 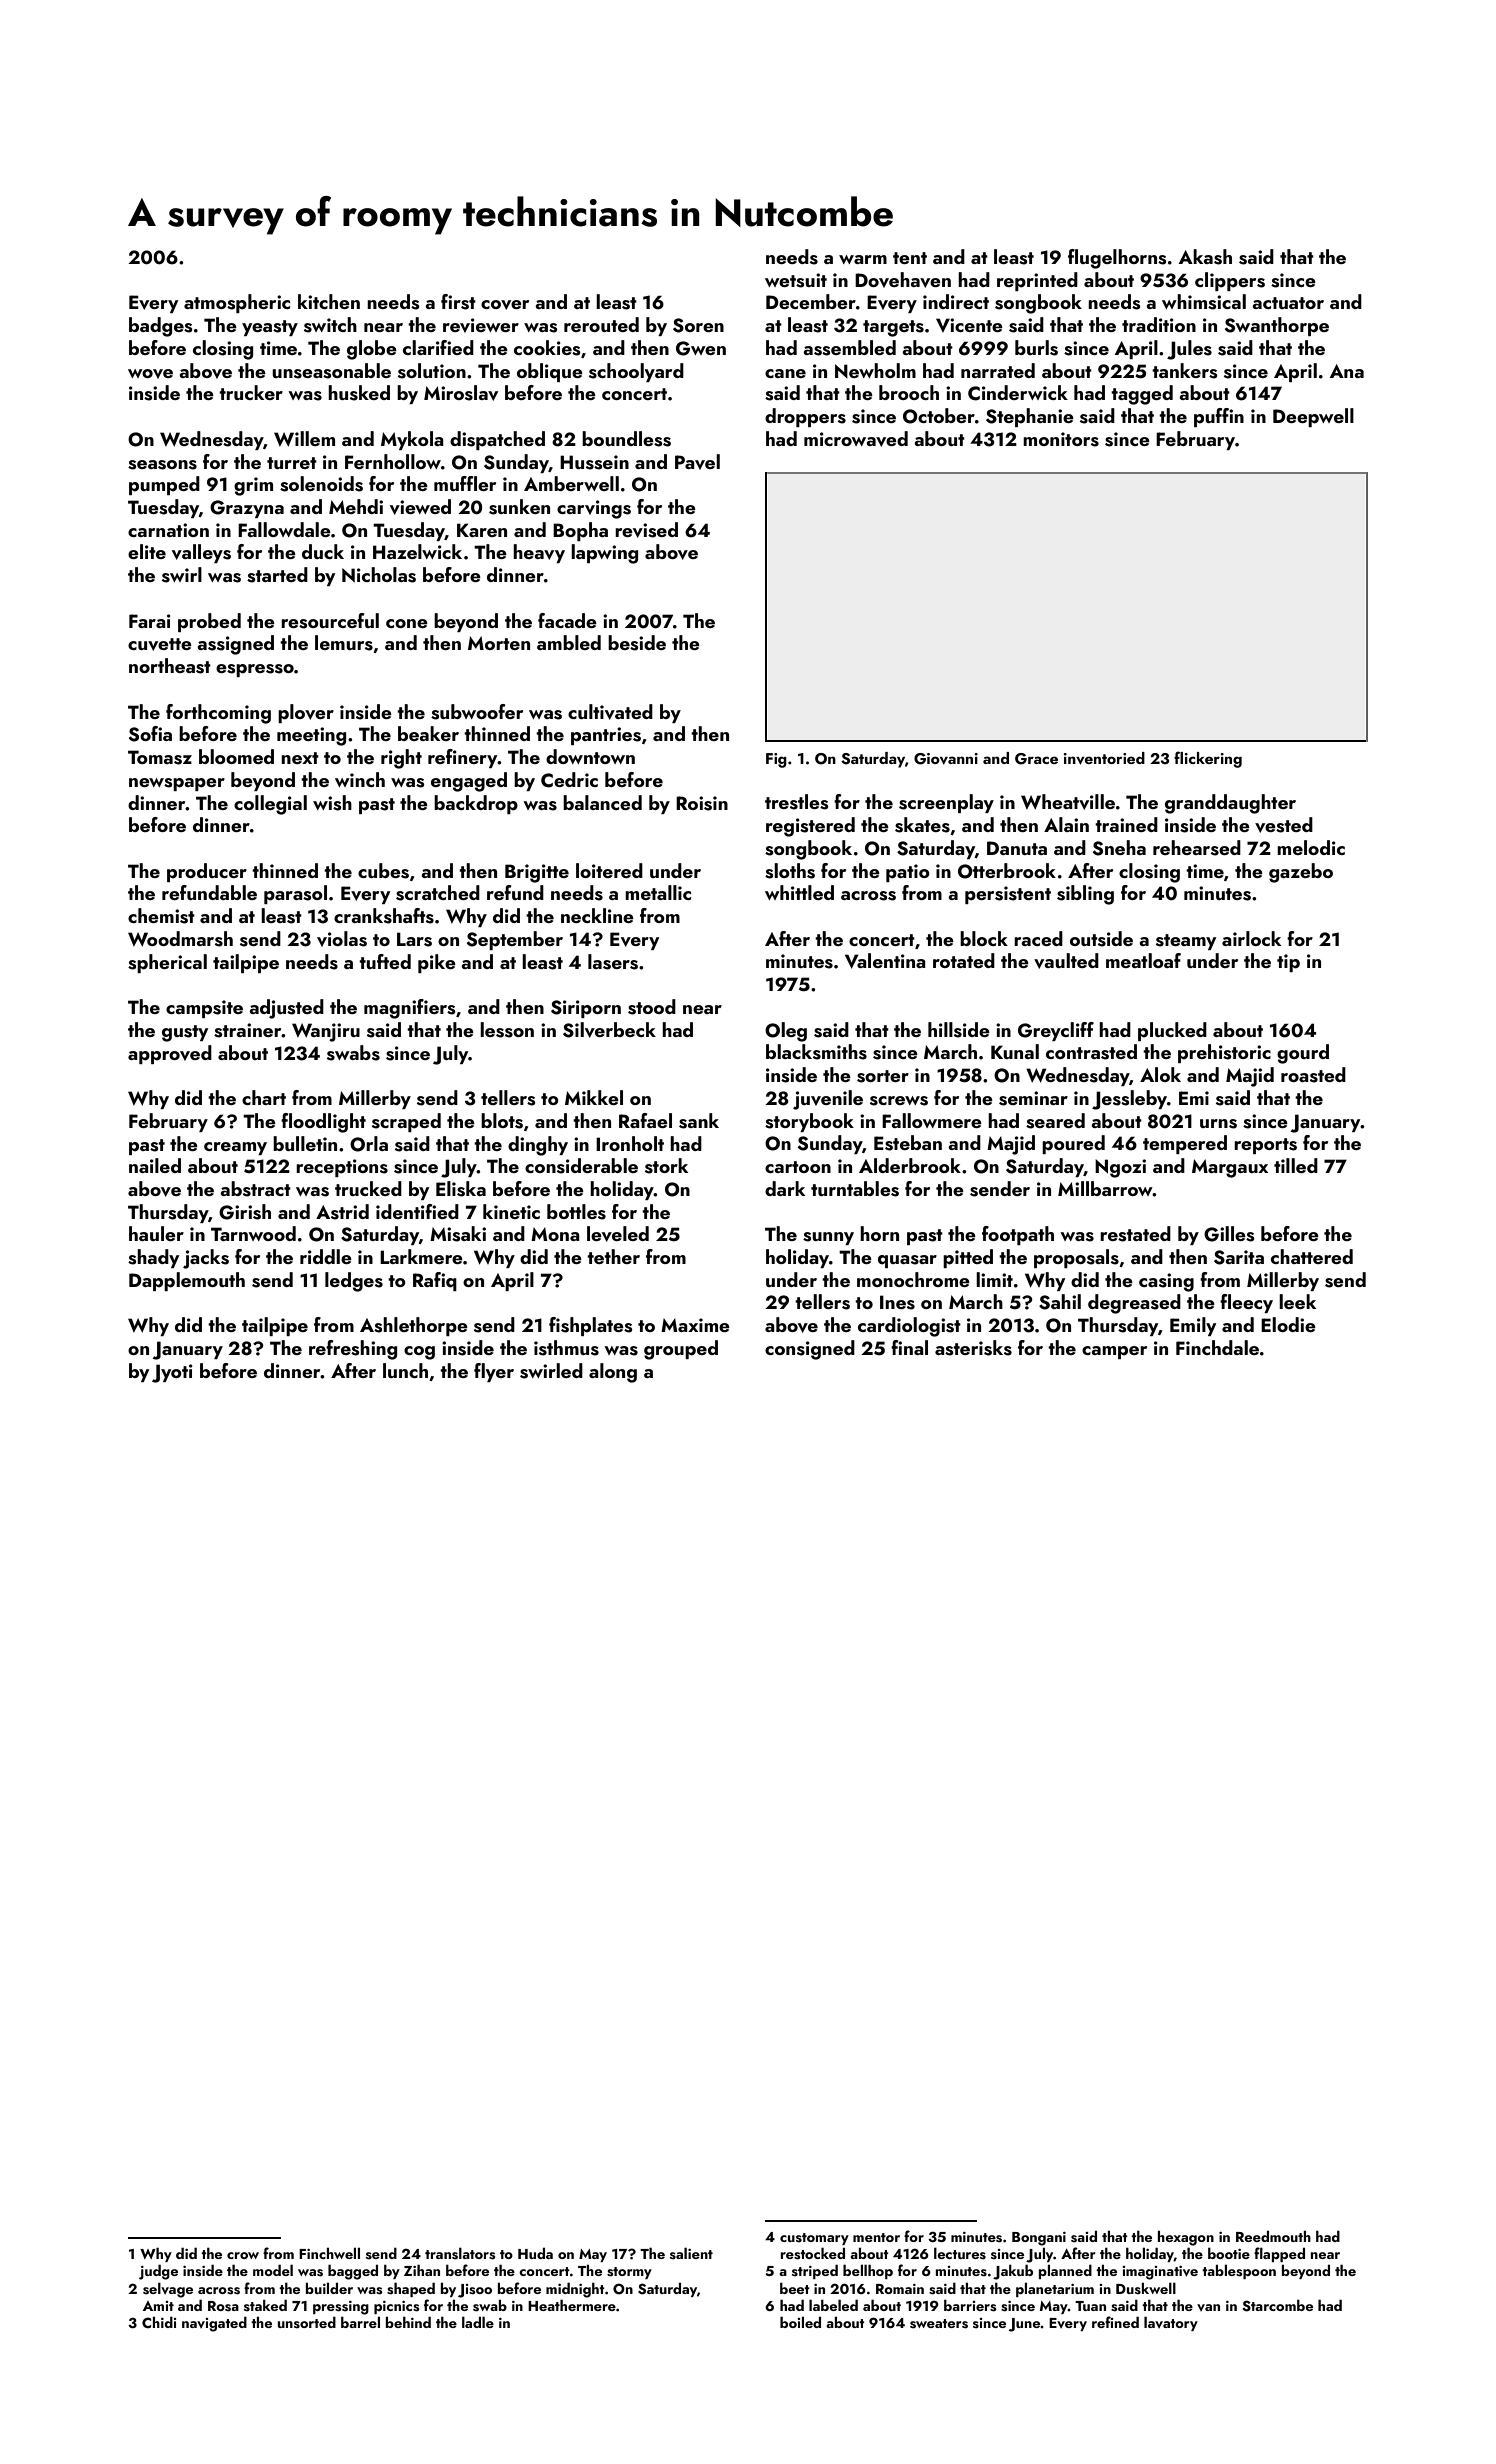 What do you see at coordinates (1114, 1352) in the document?
I see `camper` at bounding box center [1114, 1352].
